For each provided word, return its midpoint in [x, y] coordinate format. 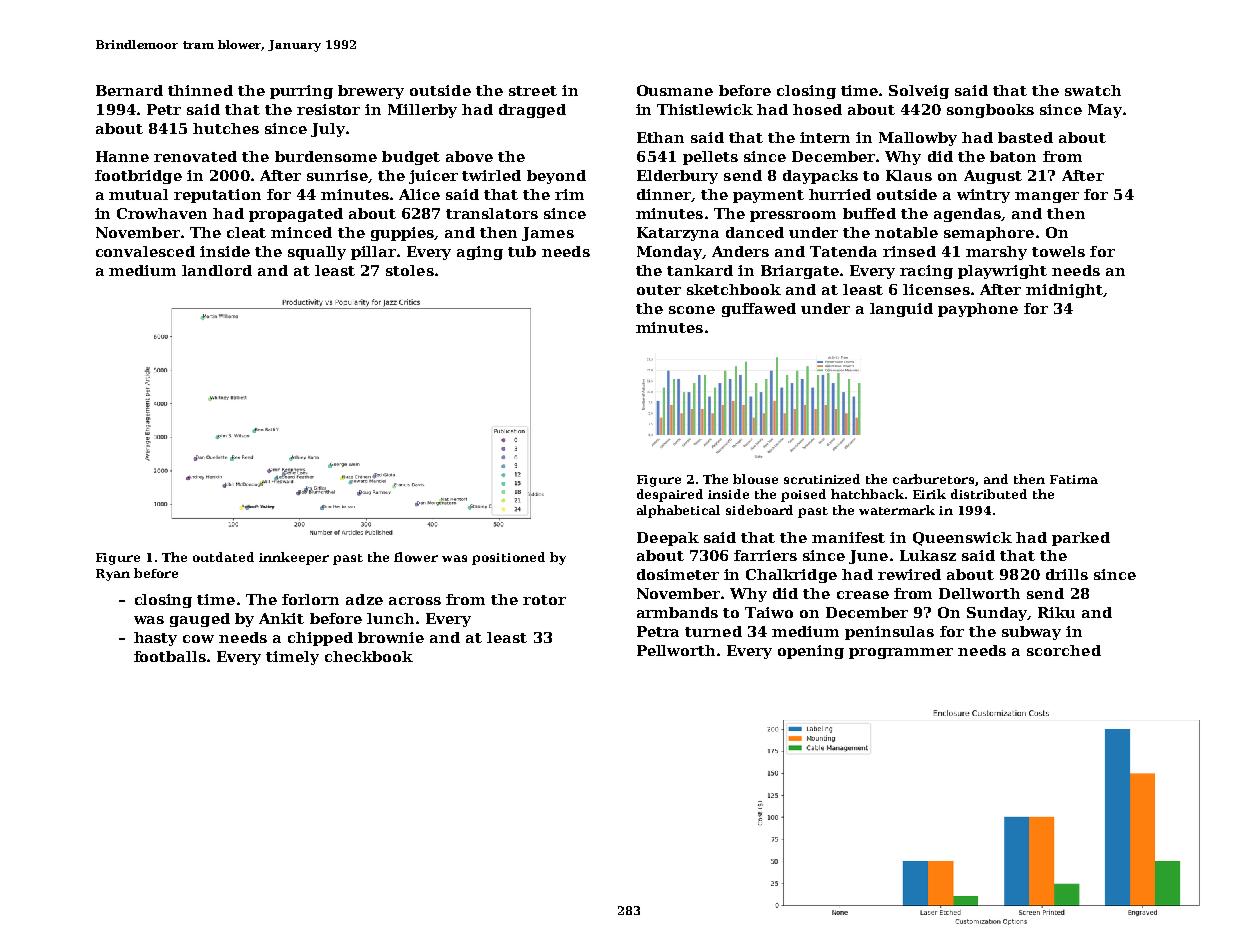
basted [1025, 137]
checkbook [369, 656]
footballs [170, 656]
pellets [710, 158]
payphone [978, 310]
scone [692, 310]
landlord [217, 270]
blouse [755, 479]
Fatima [1074, 479]
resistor [328, 109]
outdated [223, 557]
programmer [901, 653]
